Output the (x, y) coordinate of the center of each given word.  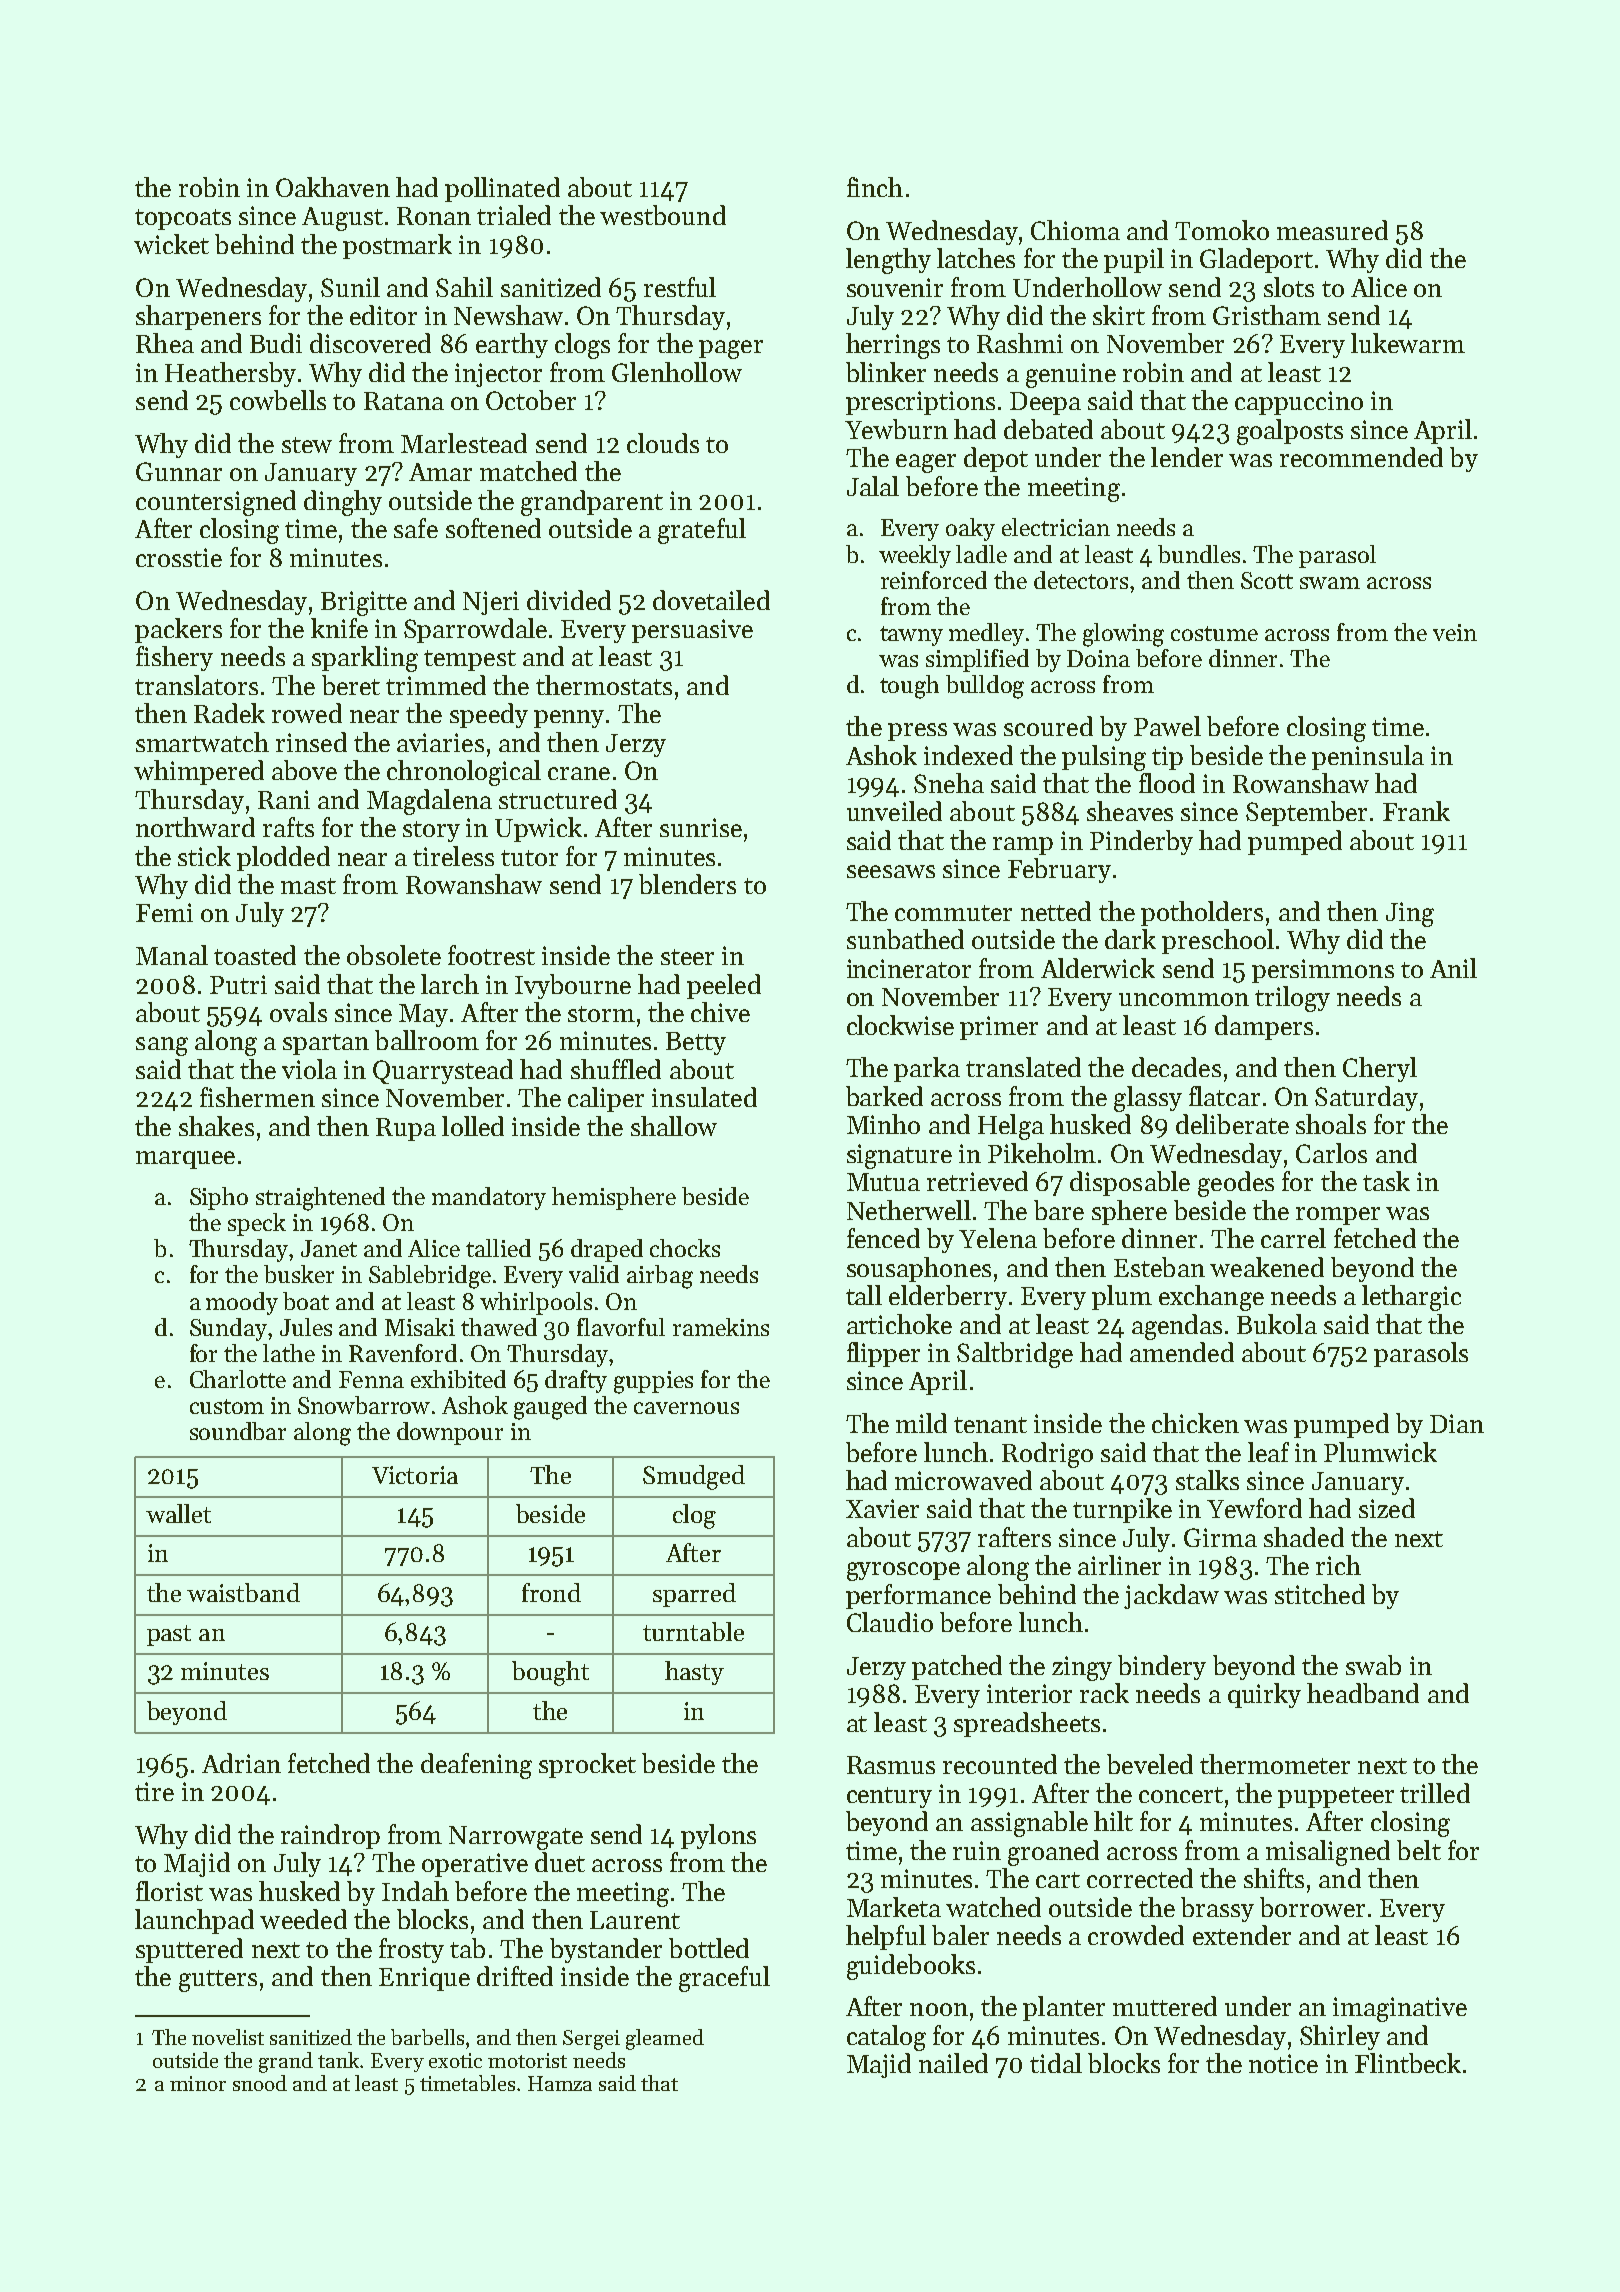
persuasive (692, 631)
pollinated (502, 189)
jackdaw (1171, 1596)
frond (551, 1592)
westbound (663, 215)
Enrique (424, 1979)
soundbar (238, 1431)
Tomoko (1222, 230)
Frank (1416, 811)
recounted (1000, 1764)
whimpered (199, 772)
